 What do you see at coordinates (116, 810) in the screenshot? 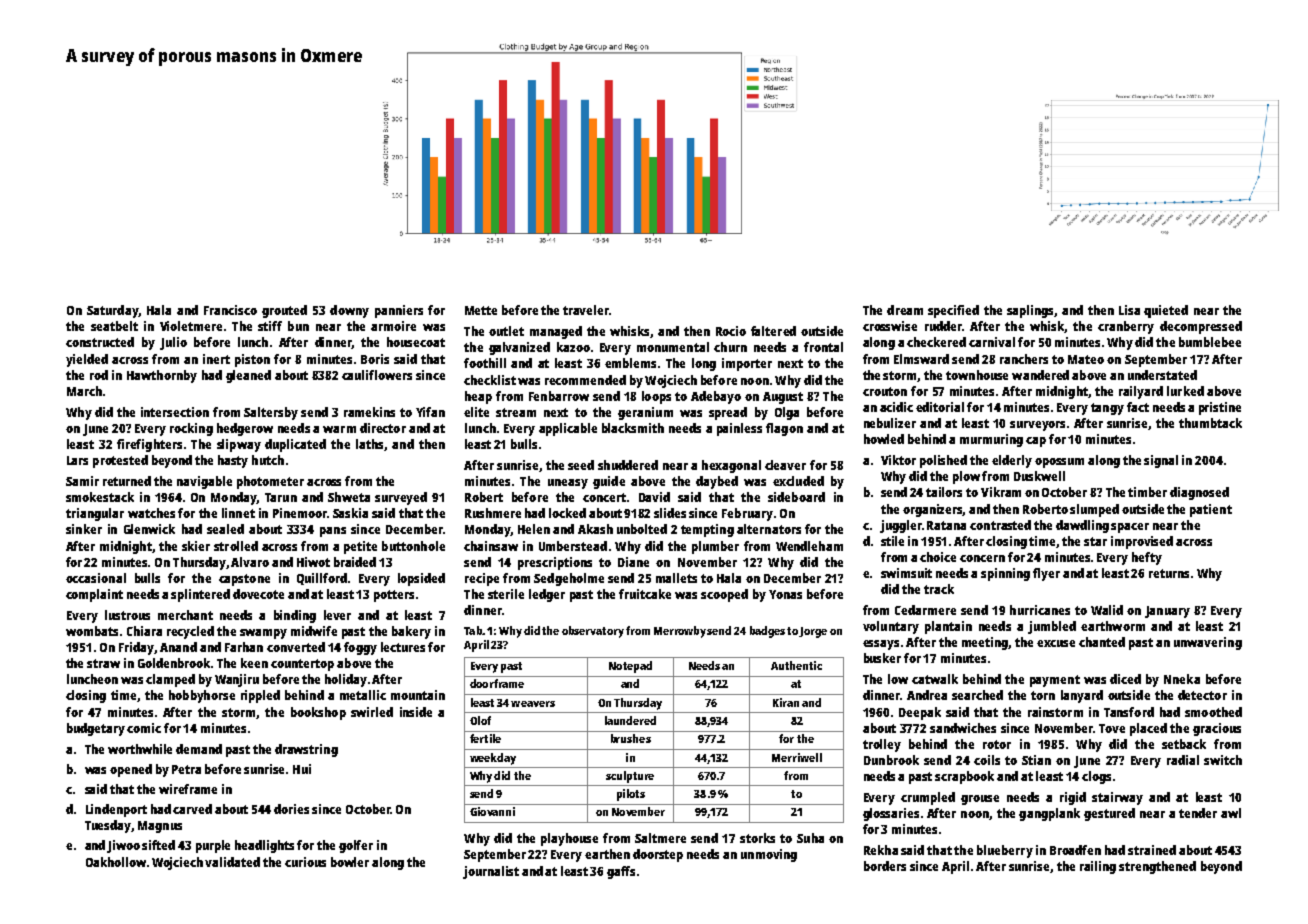
I see `Lindenport` at bounding box center [116, 810].
